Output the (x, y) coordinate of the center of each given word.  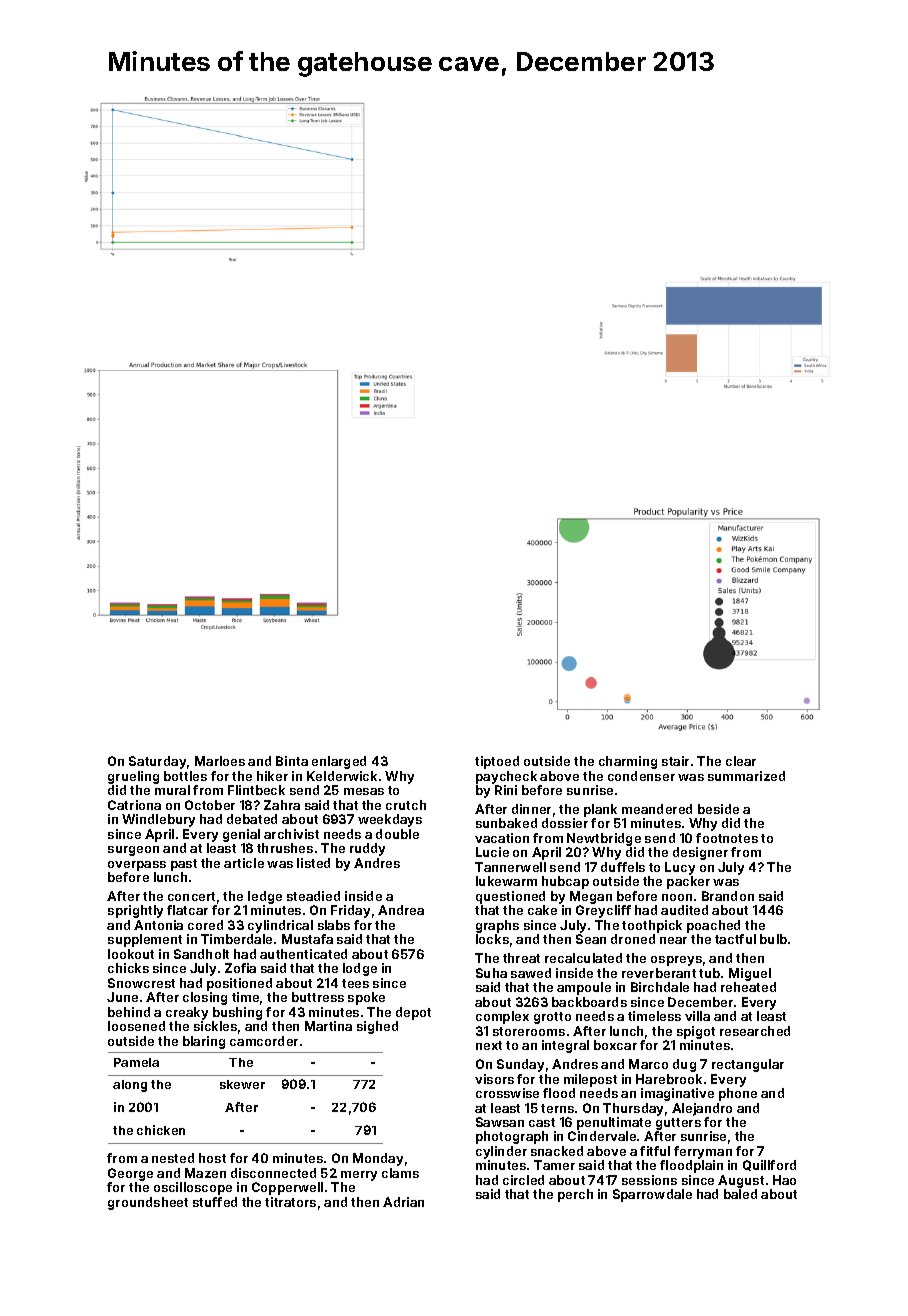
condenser (641, 776)
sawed (531, 973)
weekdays (390, 820)
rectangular (748, 1065)
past (184, 865)
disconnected (273, 1173)
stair (675, 761)
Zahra (282, 805)
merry (359, 1176)
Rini (506, 790)
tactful (735, 939)
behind (129, 1012)
